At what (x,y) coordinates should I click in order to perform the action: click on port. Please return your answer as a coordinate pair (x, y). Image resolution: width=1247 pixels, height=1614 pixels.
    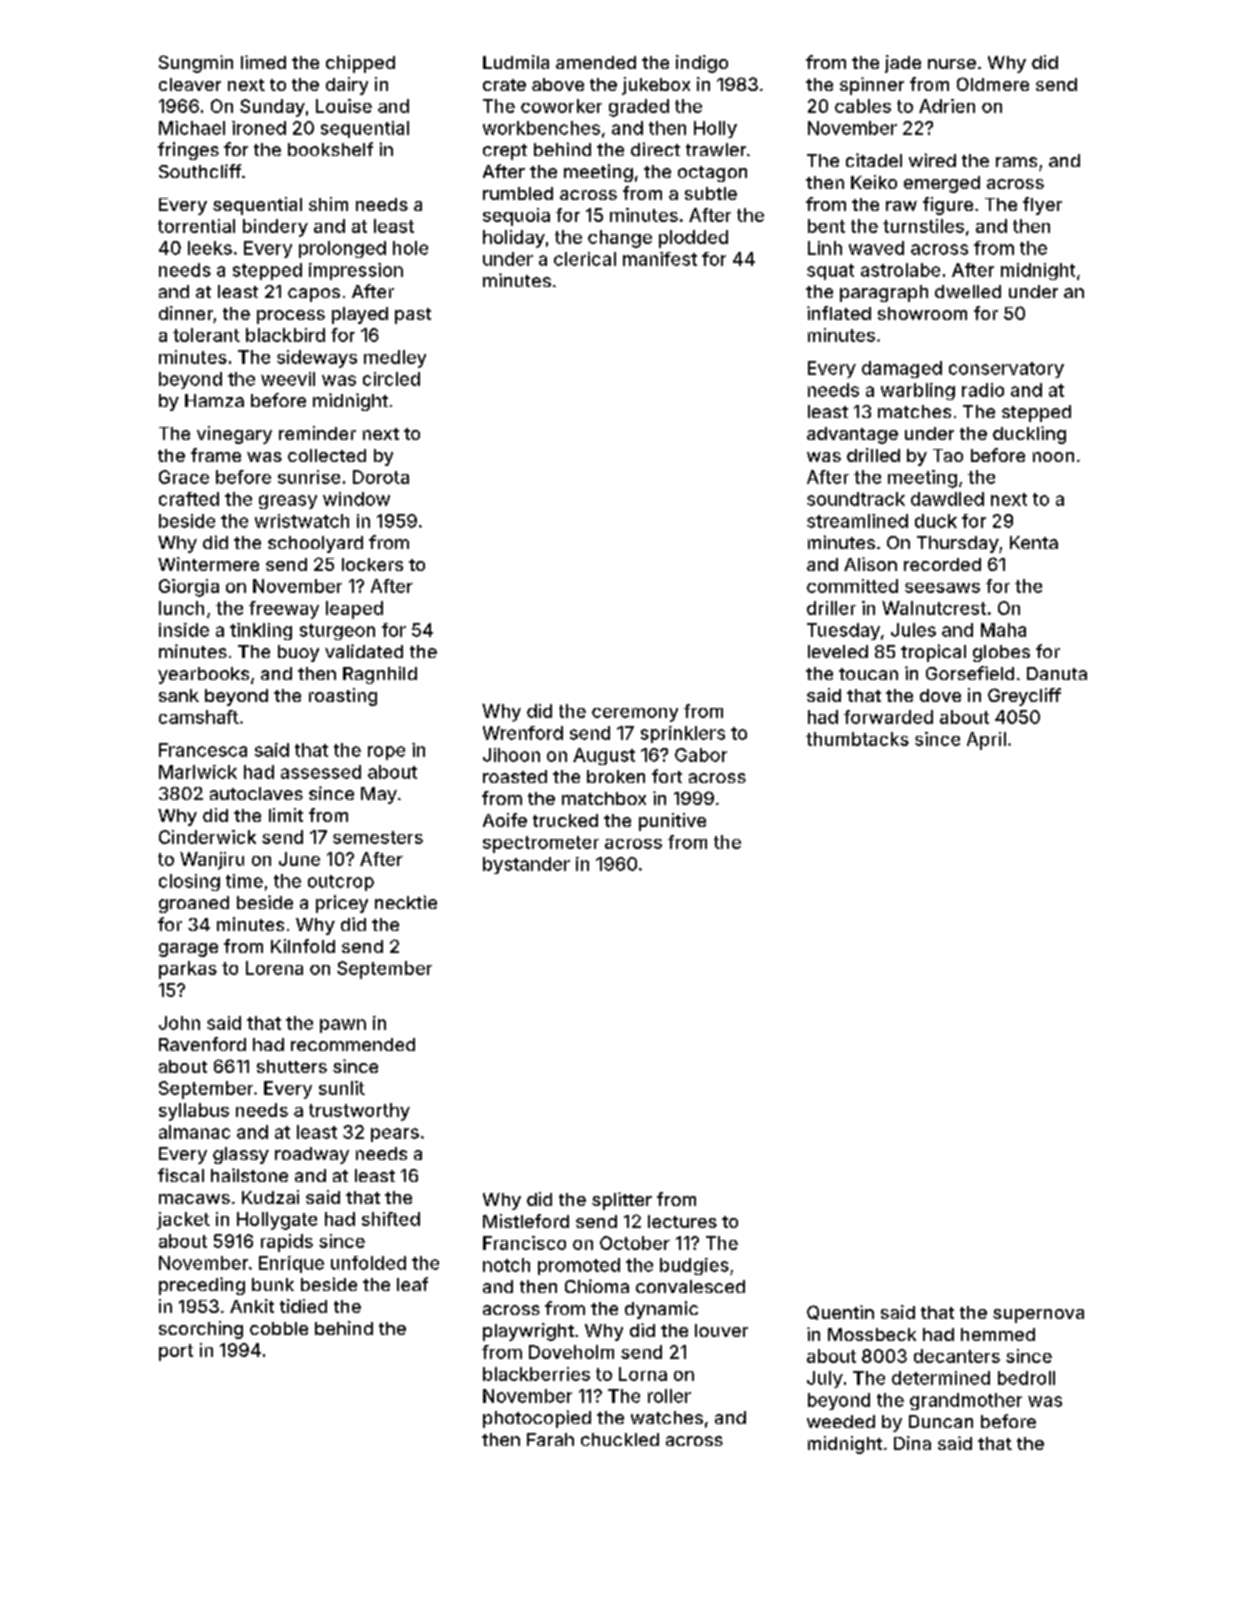
    Looking at the image, I should click on (176, 1352).
